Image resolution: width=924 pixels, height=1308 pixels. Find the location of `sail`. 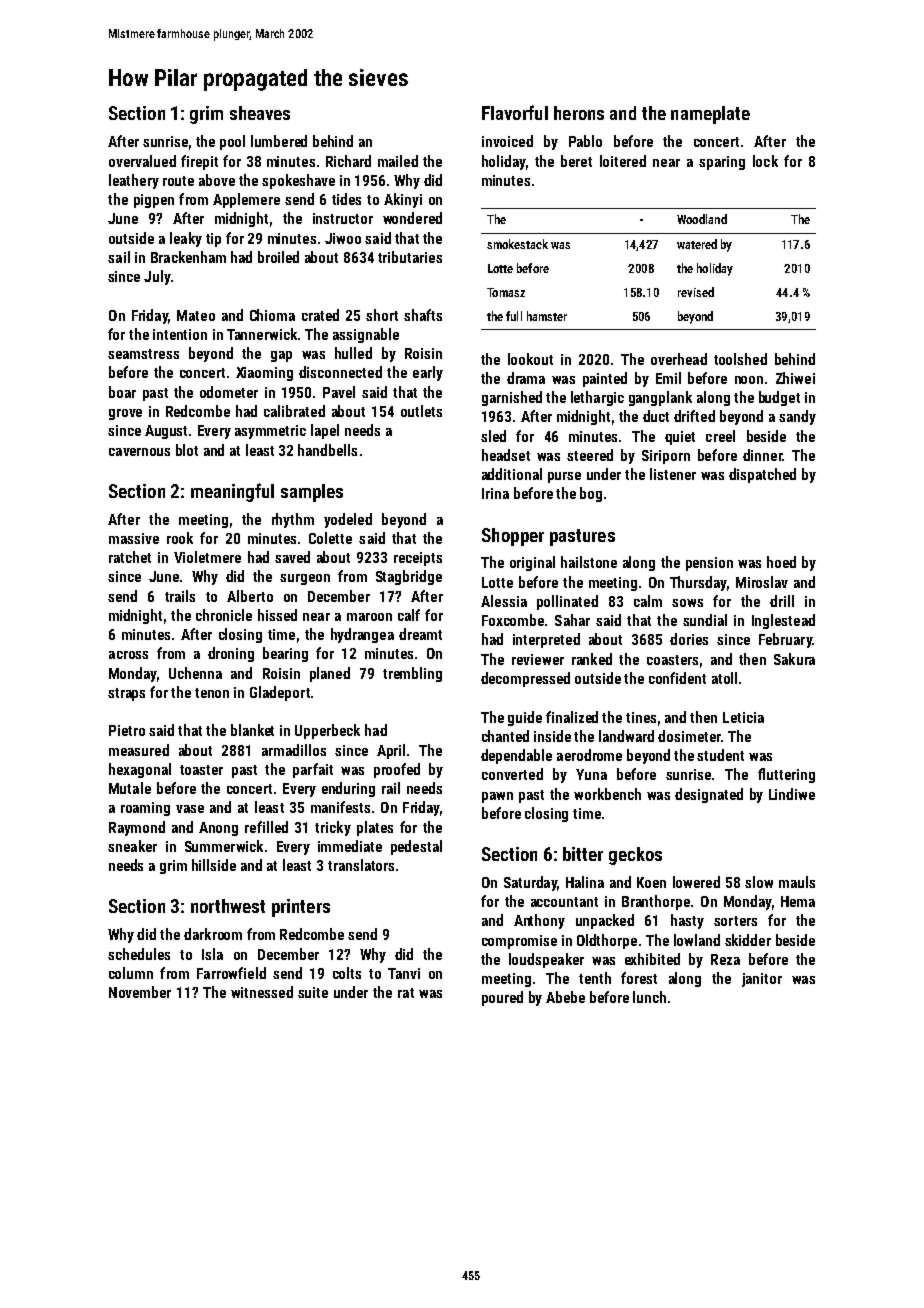

sail is located at coordinates (119, 257).
